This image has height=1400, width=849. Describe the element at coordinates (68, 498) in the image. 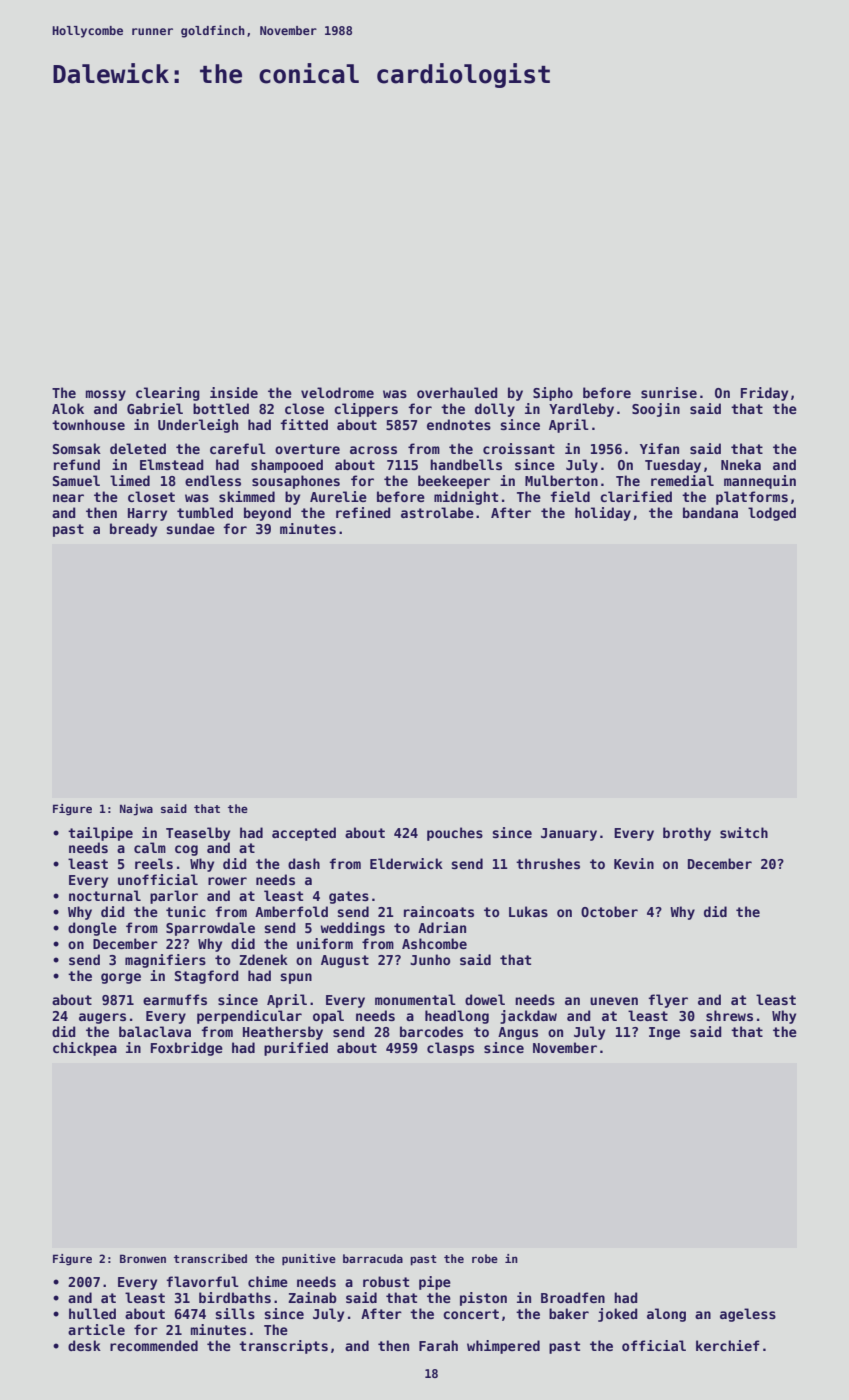

I see `near` at that location.
